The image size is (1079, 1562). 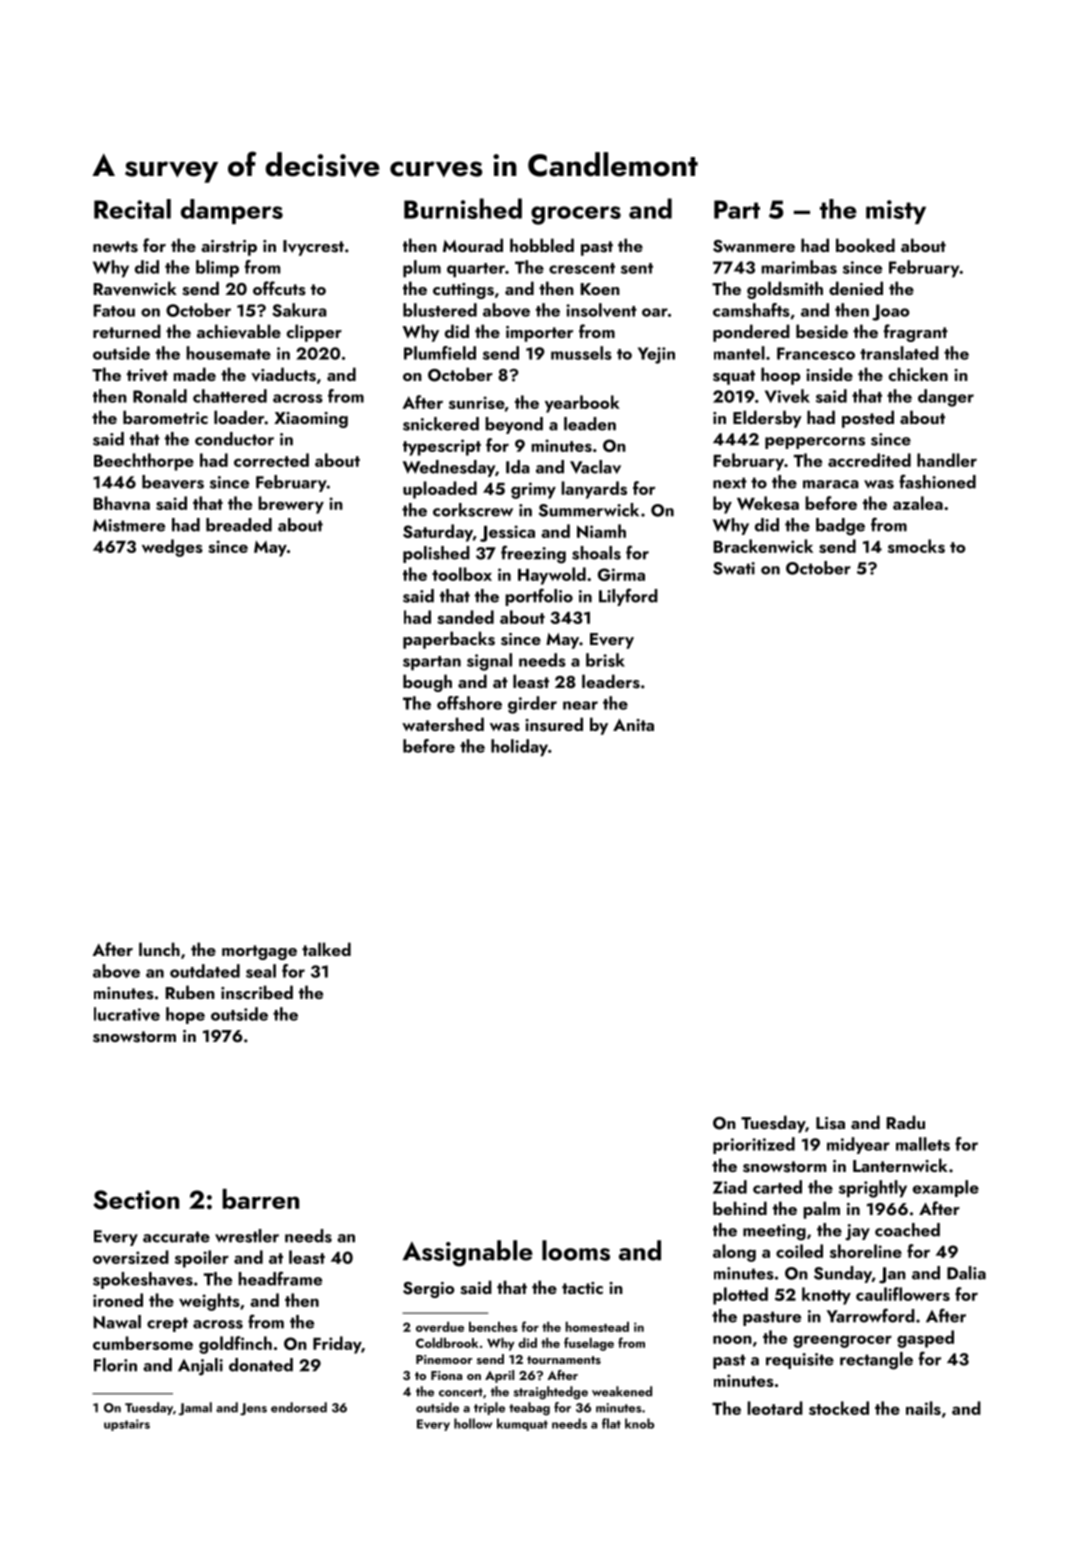 What do you see at coordinates (311, 420) in the document?
I see `Xiaoming` at bounding box center [311, 420].
